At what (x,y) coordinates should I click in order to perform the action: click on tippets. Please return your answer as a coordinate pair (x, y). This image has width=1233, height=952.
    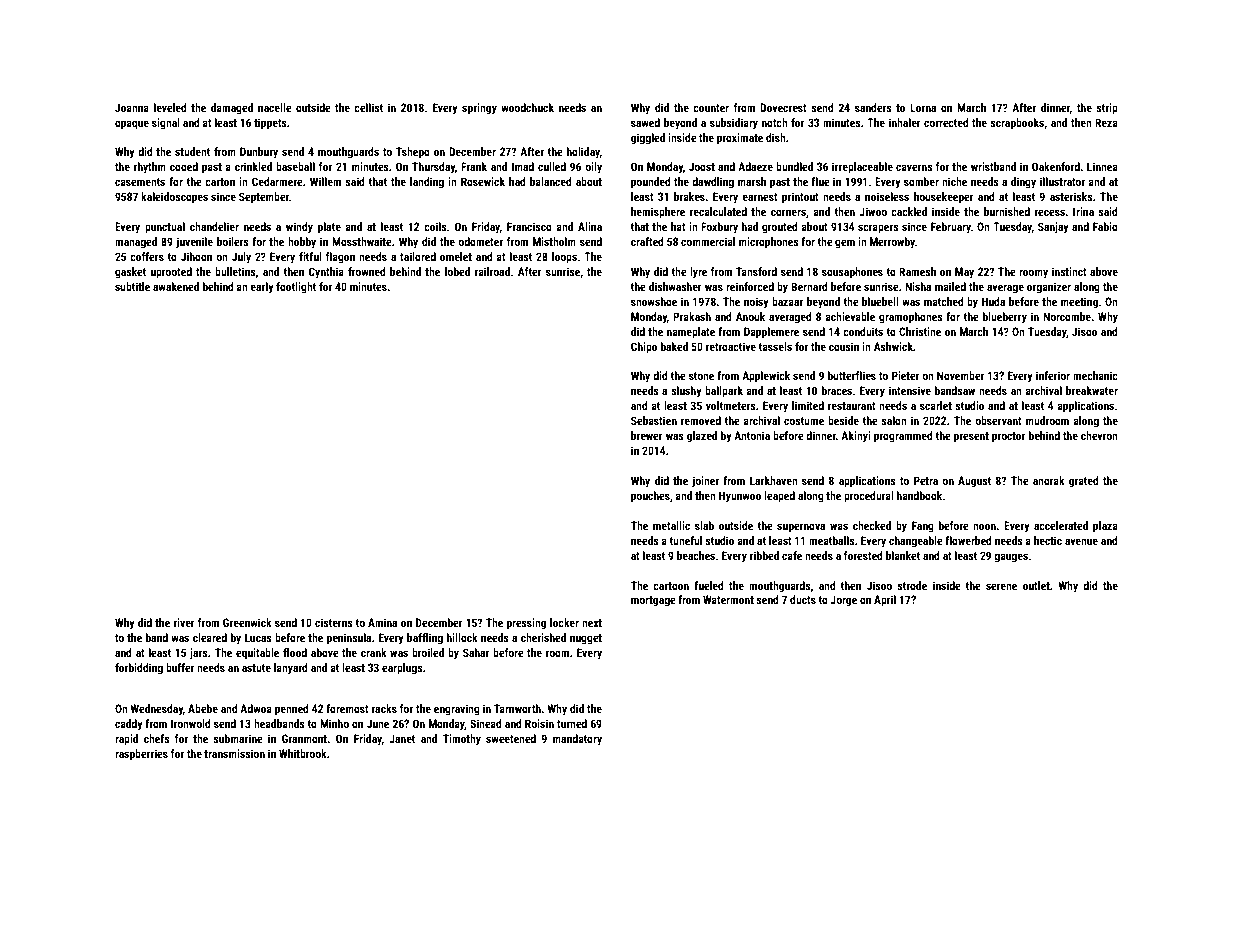
    Looking at the image, I should click on (270, 124).
